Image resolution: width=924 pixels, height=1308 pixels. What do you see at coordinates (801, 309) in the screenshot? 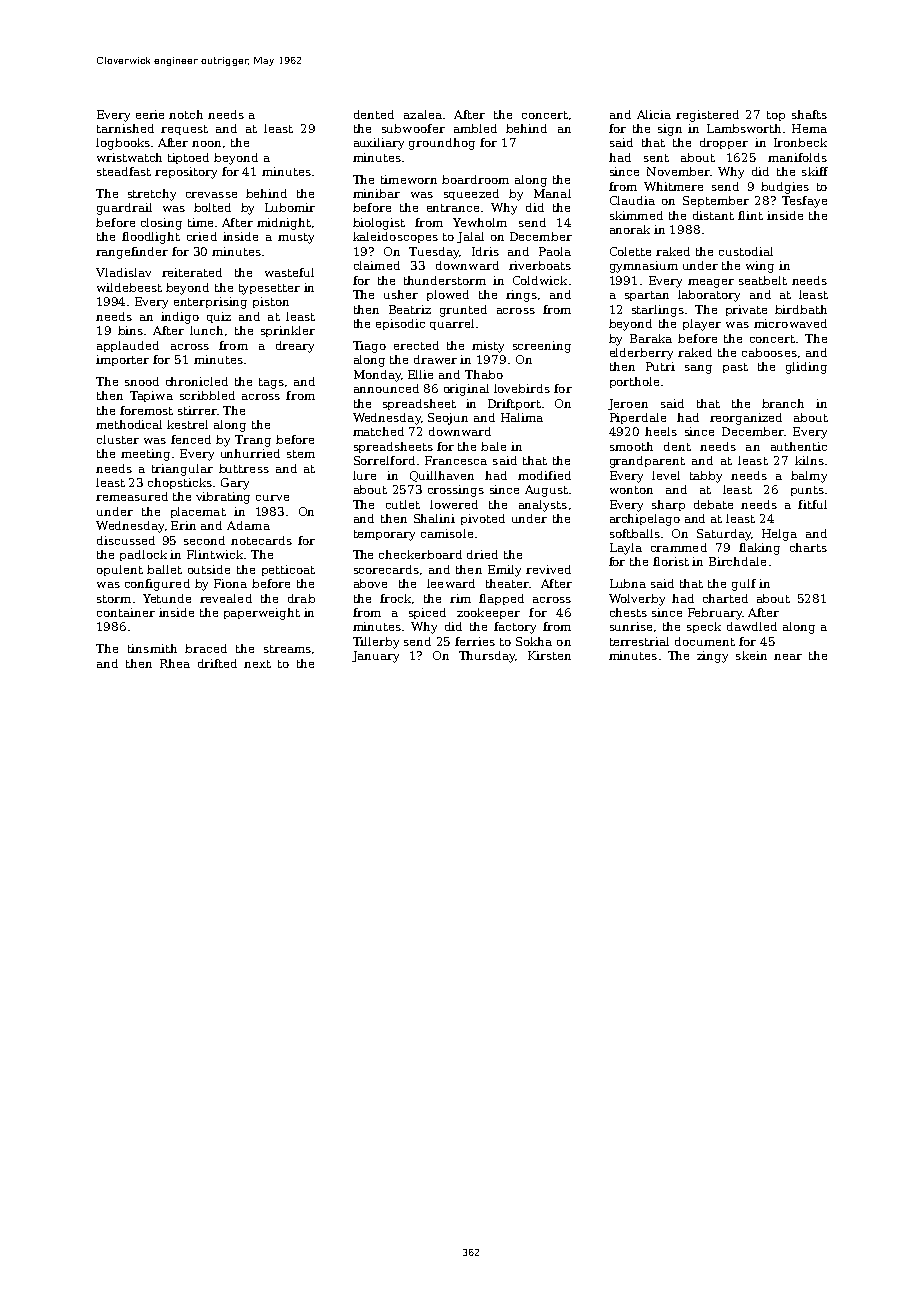
I see `birdbath` at bounding box center [801, 309].
